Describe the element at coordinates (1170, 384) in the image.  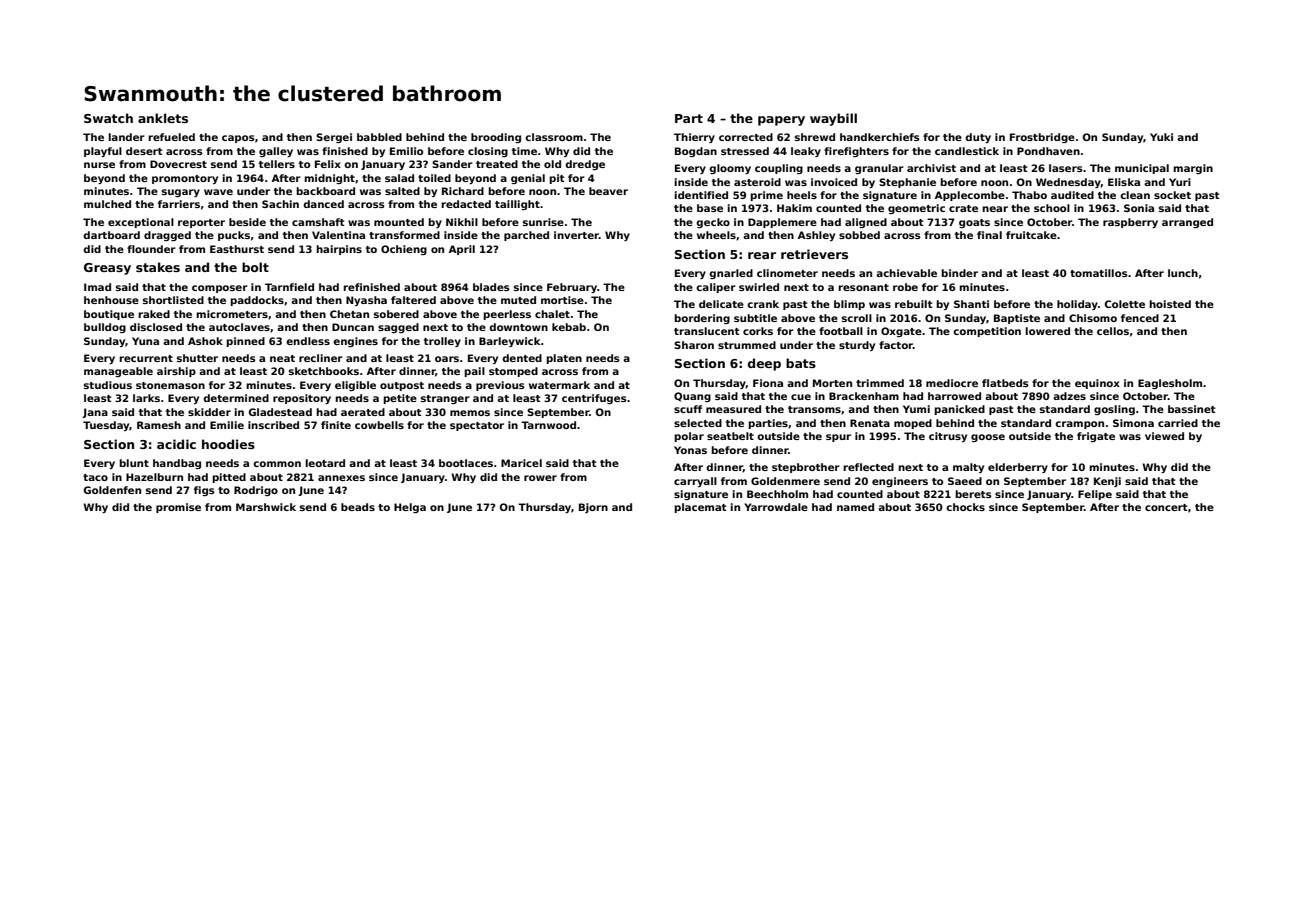
I see `Eaglesholm` at that location.
